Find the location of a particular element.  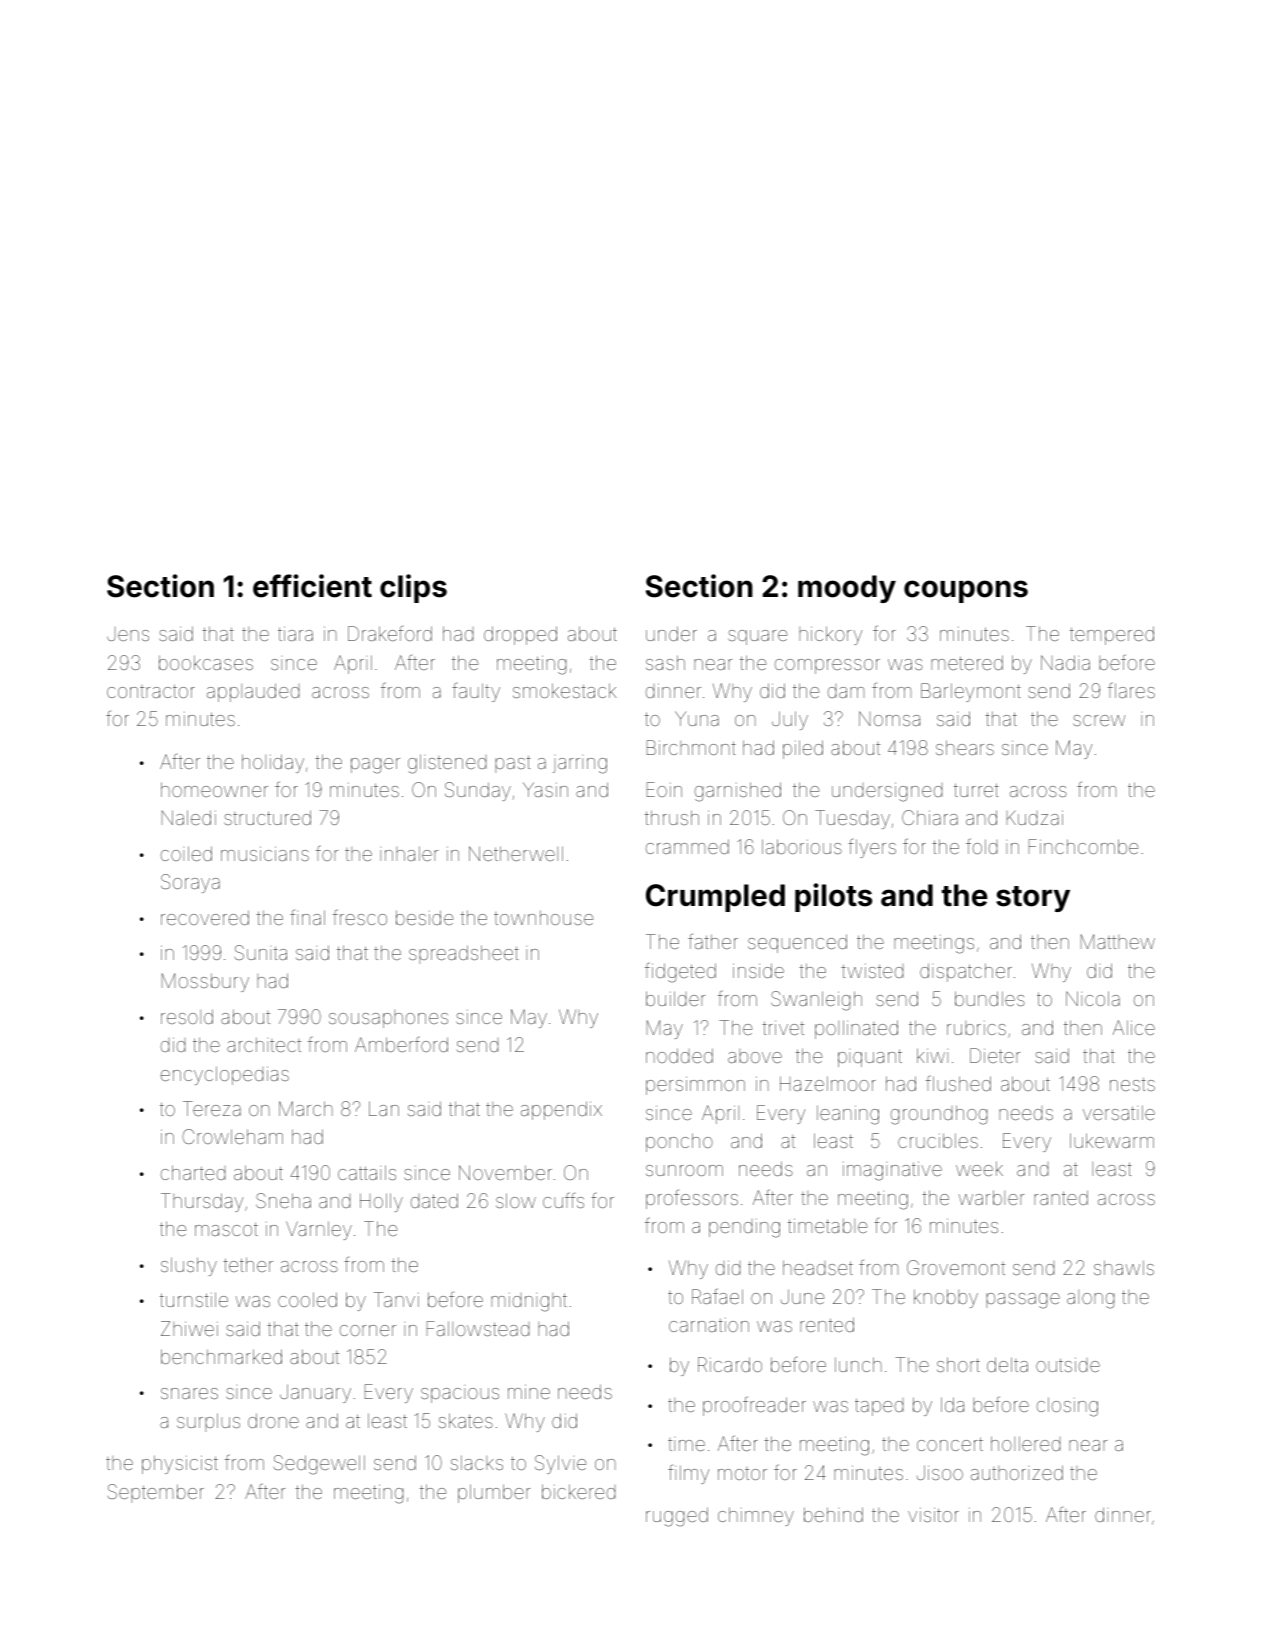

efficient is located at coordinates (312, 586).
